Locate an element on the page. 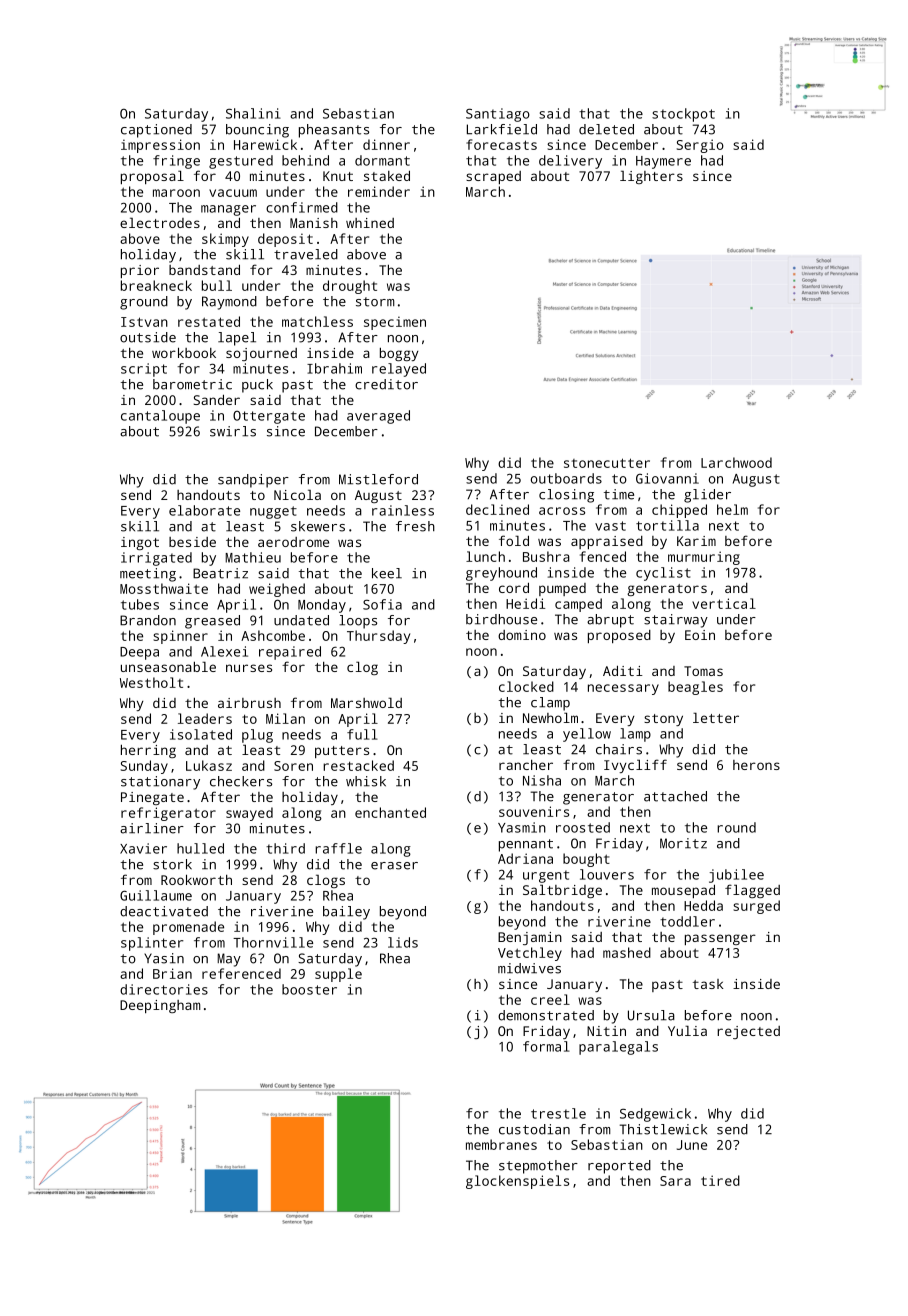  stockpot is located at coordinates (683, 115).
